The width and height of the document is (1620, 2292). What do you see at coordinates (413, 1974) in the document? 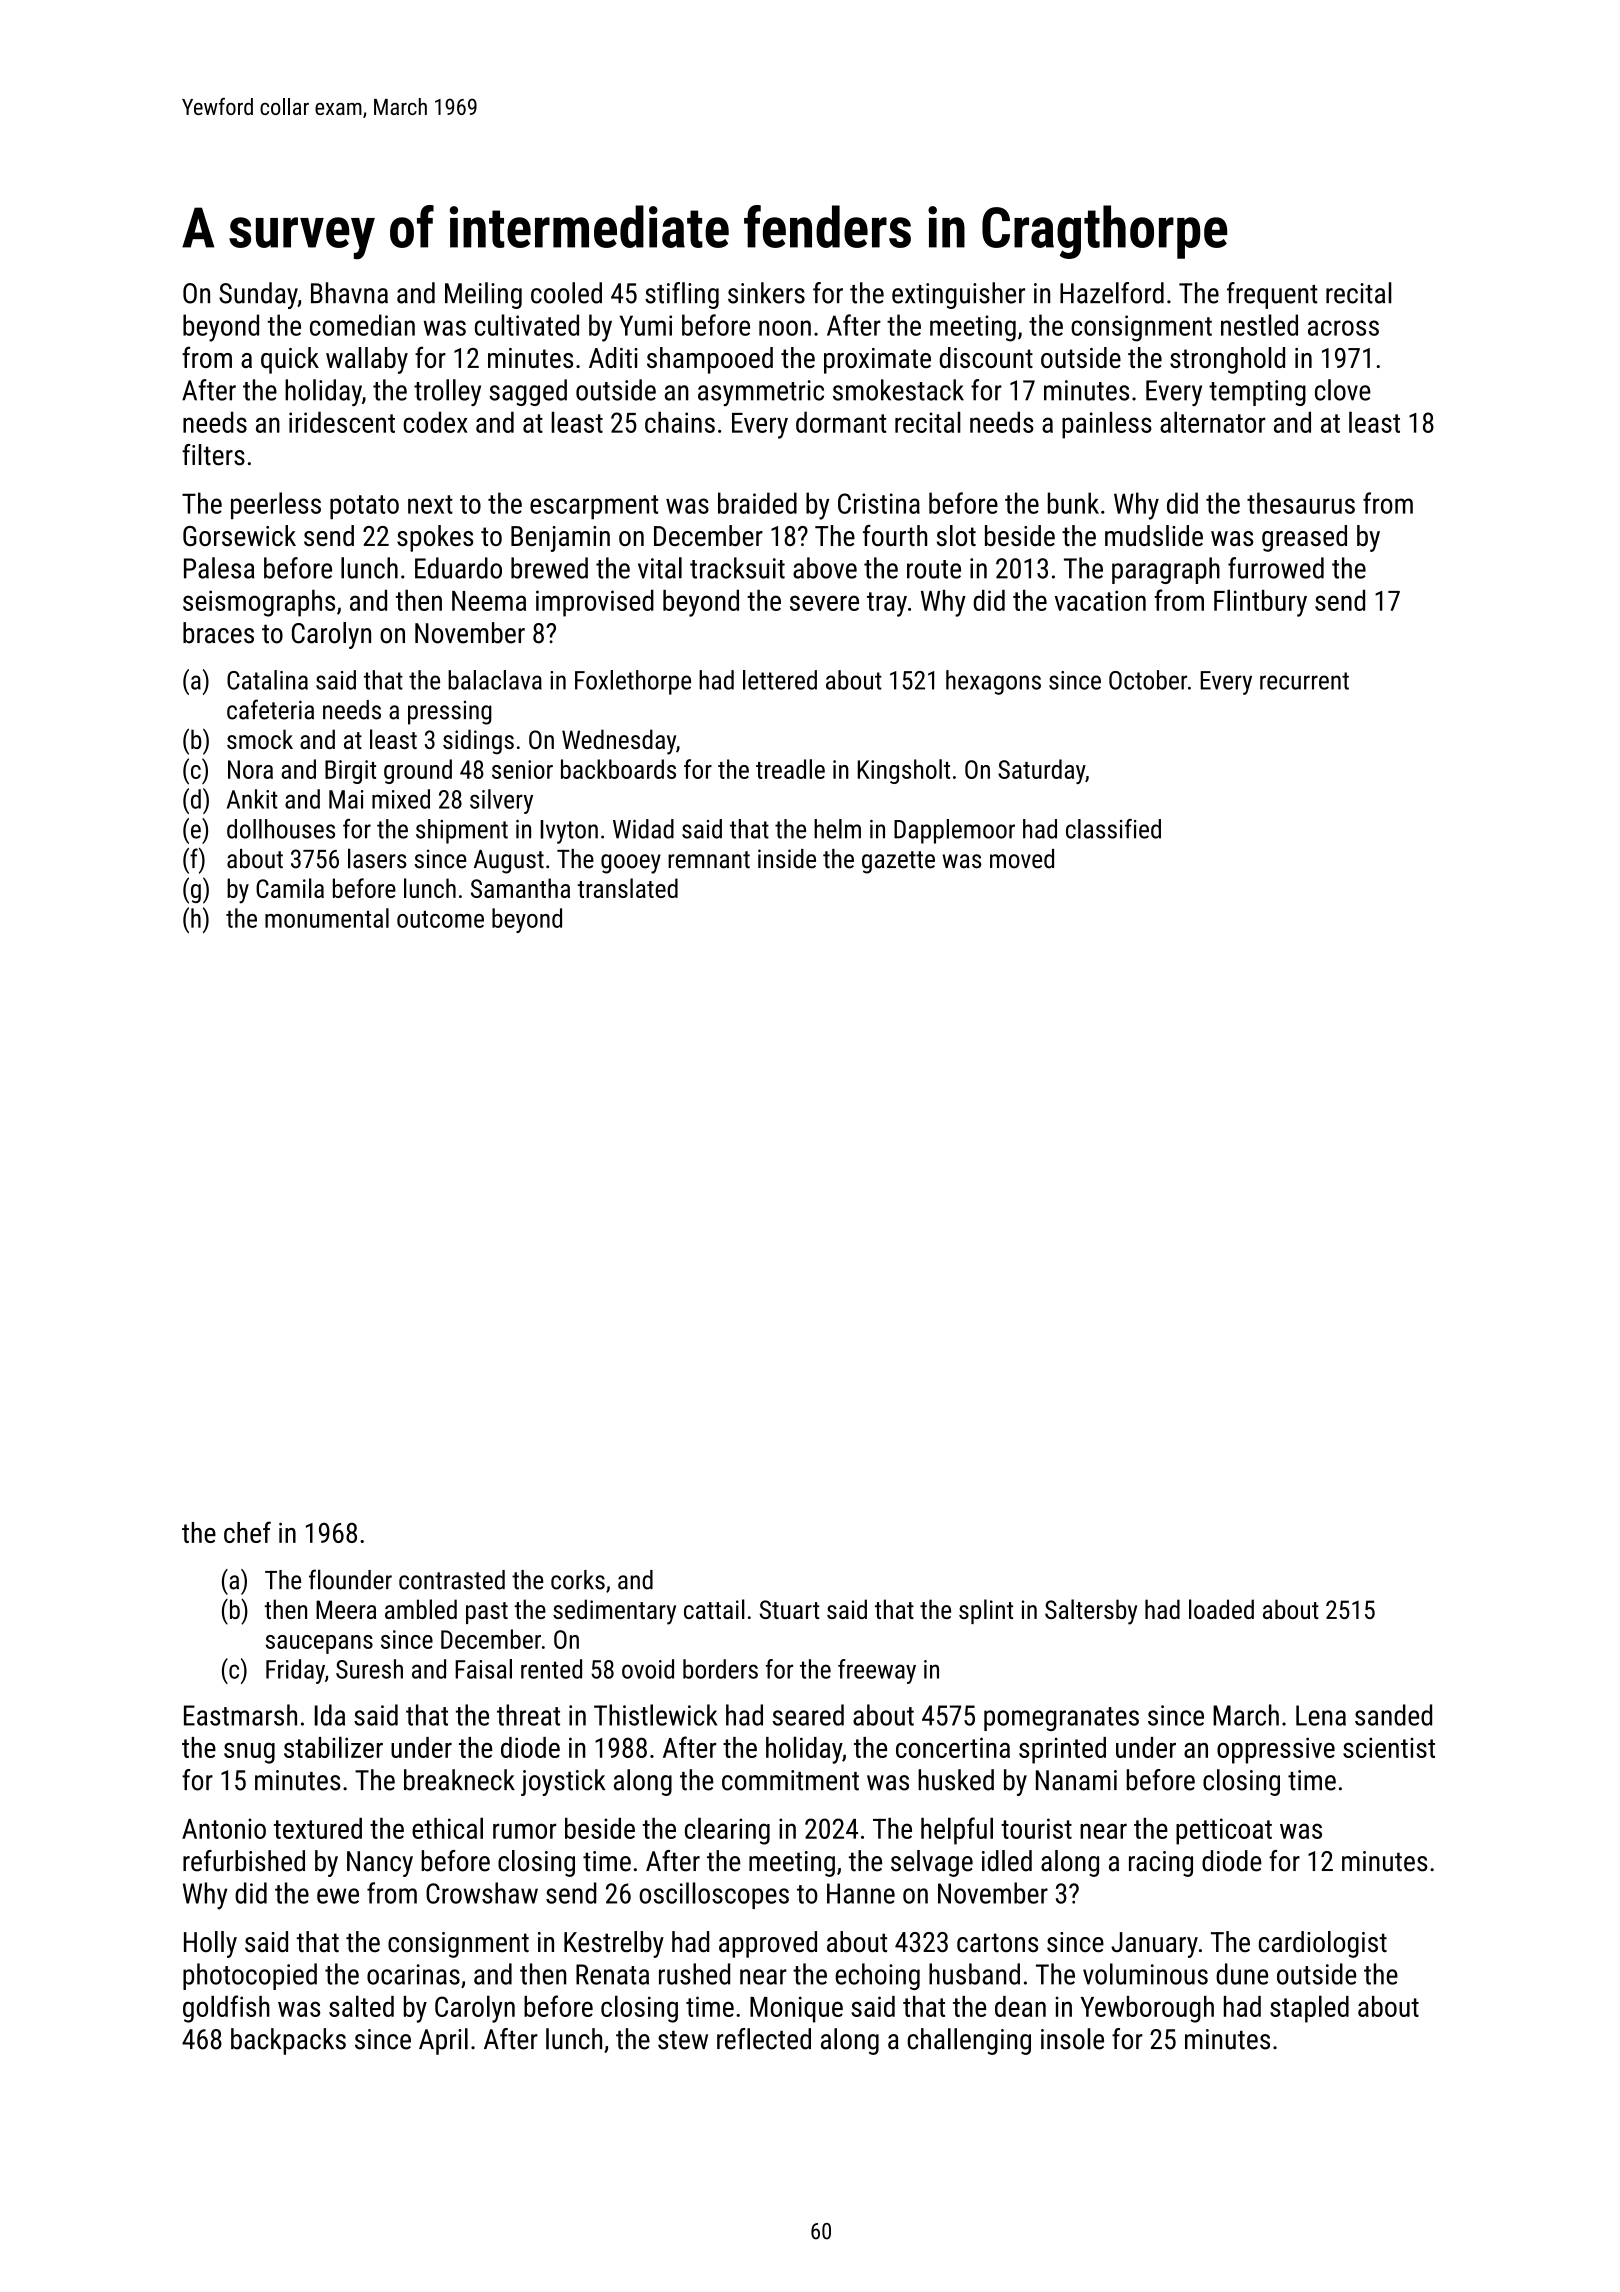
I see `ocarinas` at bounding box center [413, 1974].
